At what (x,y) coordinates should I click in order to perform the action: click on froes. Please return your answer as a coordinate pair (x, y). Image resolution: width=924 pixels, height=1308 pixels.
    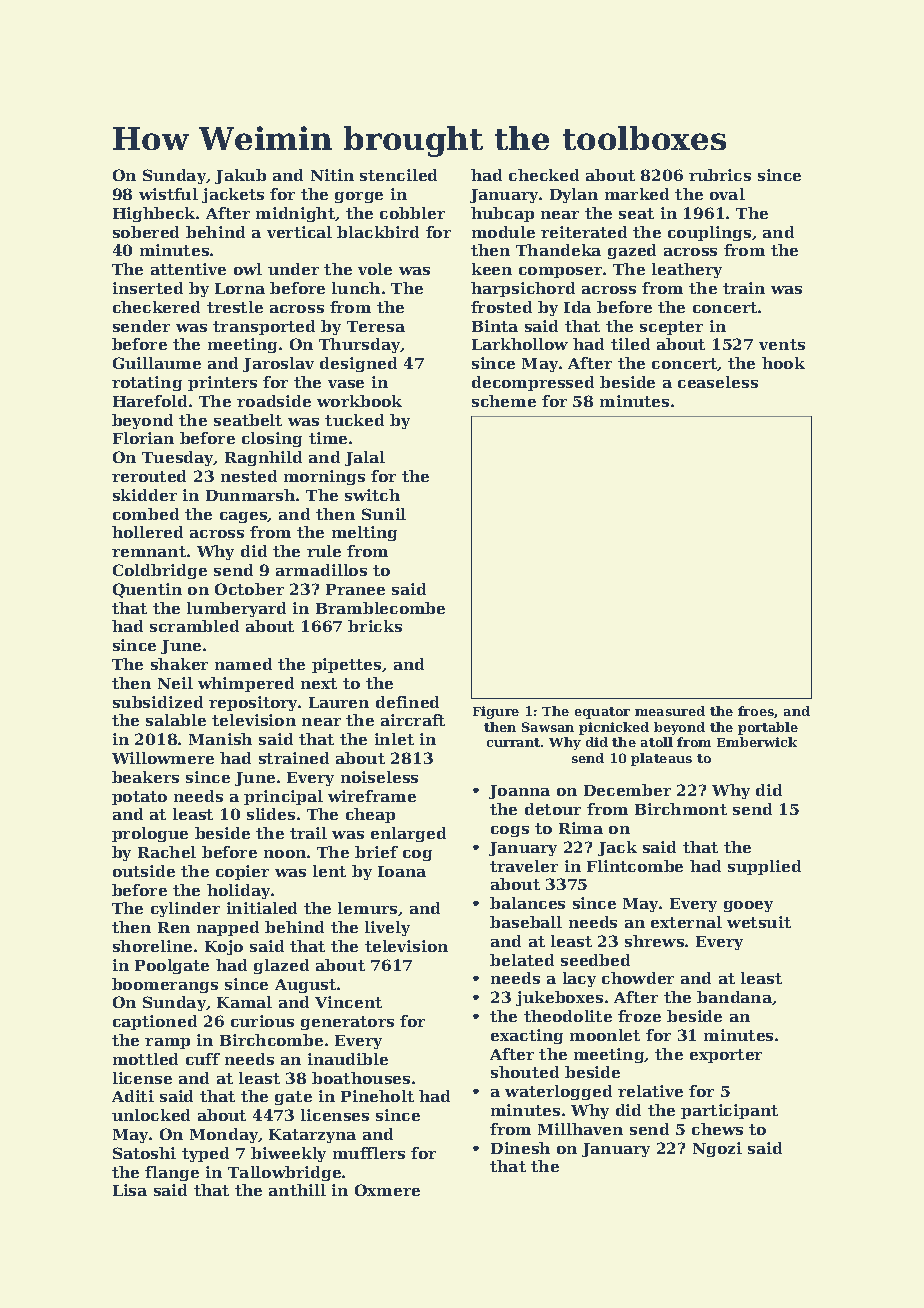
    Looking at the image, I should click on (756, 712).
